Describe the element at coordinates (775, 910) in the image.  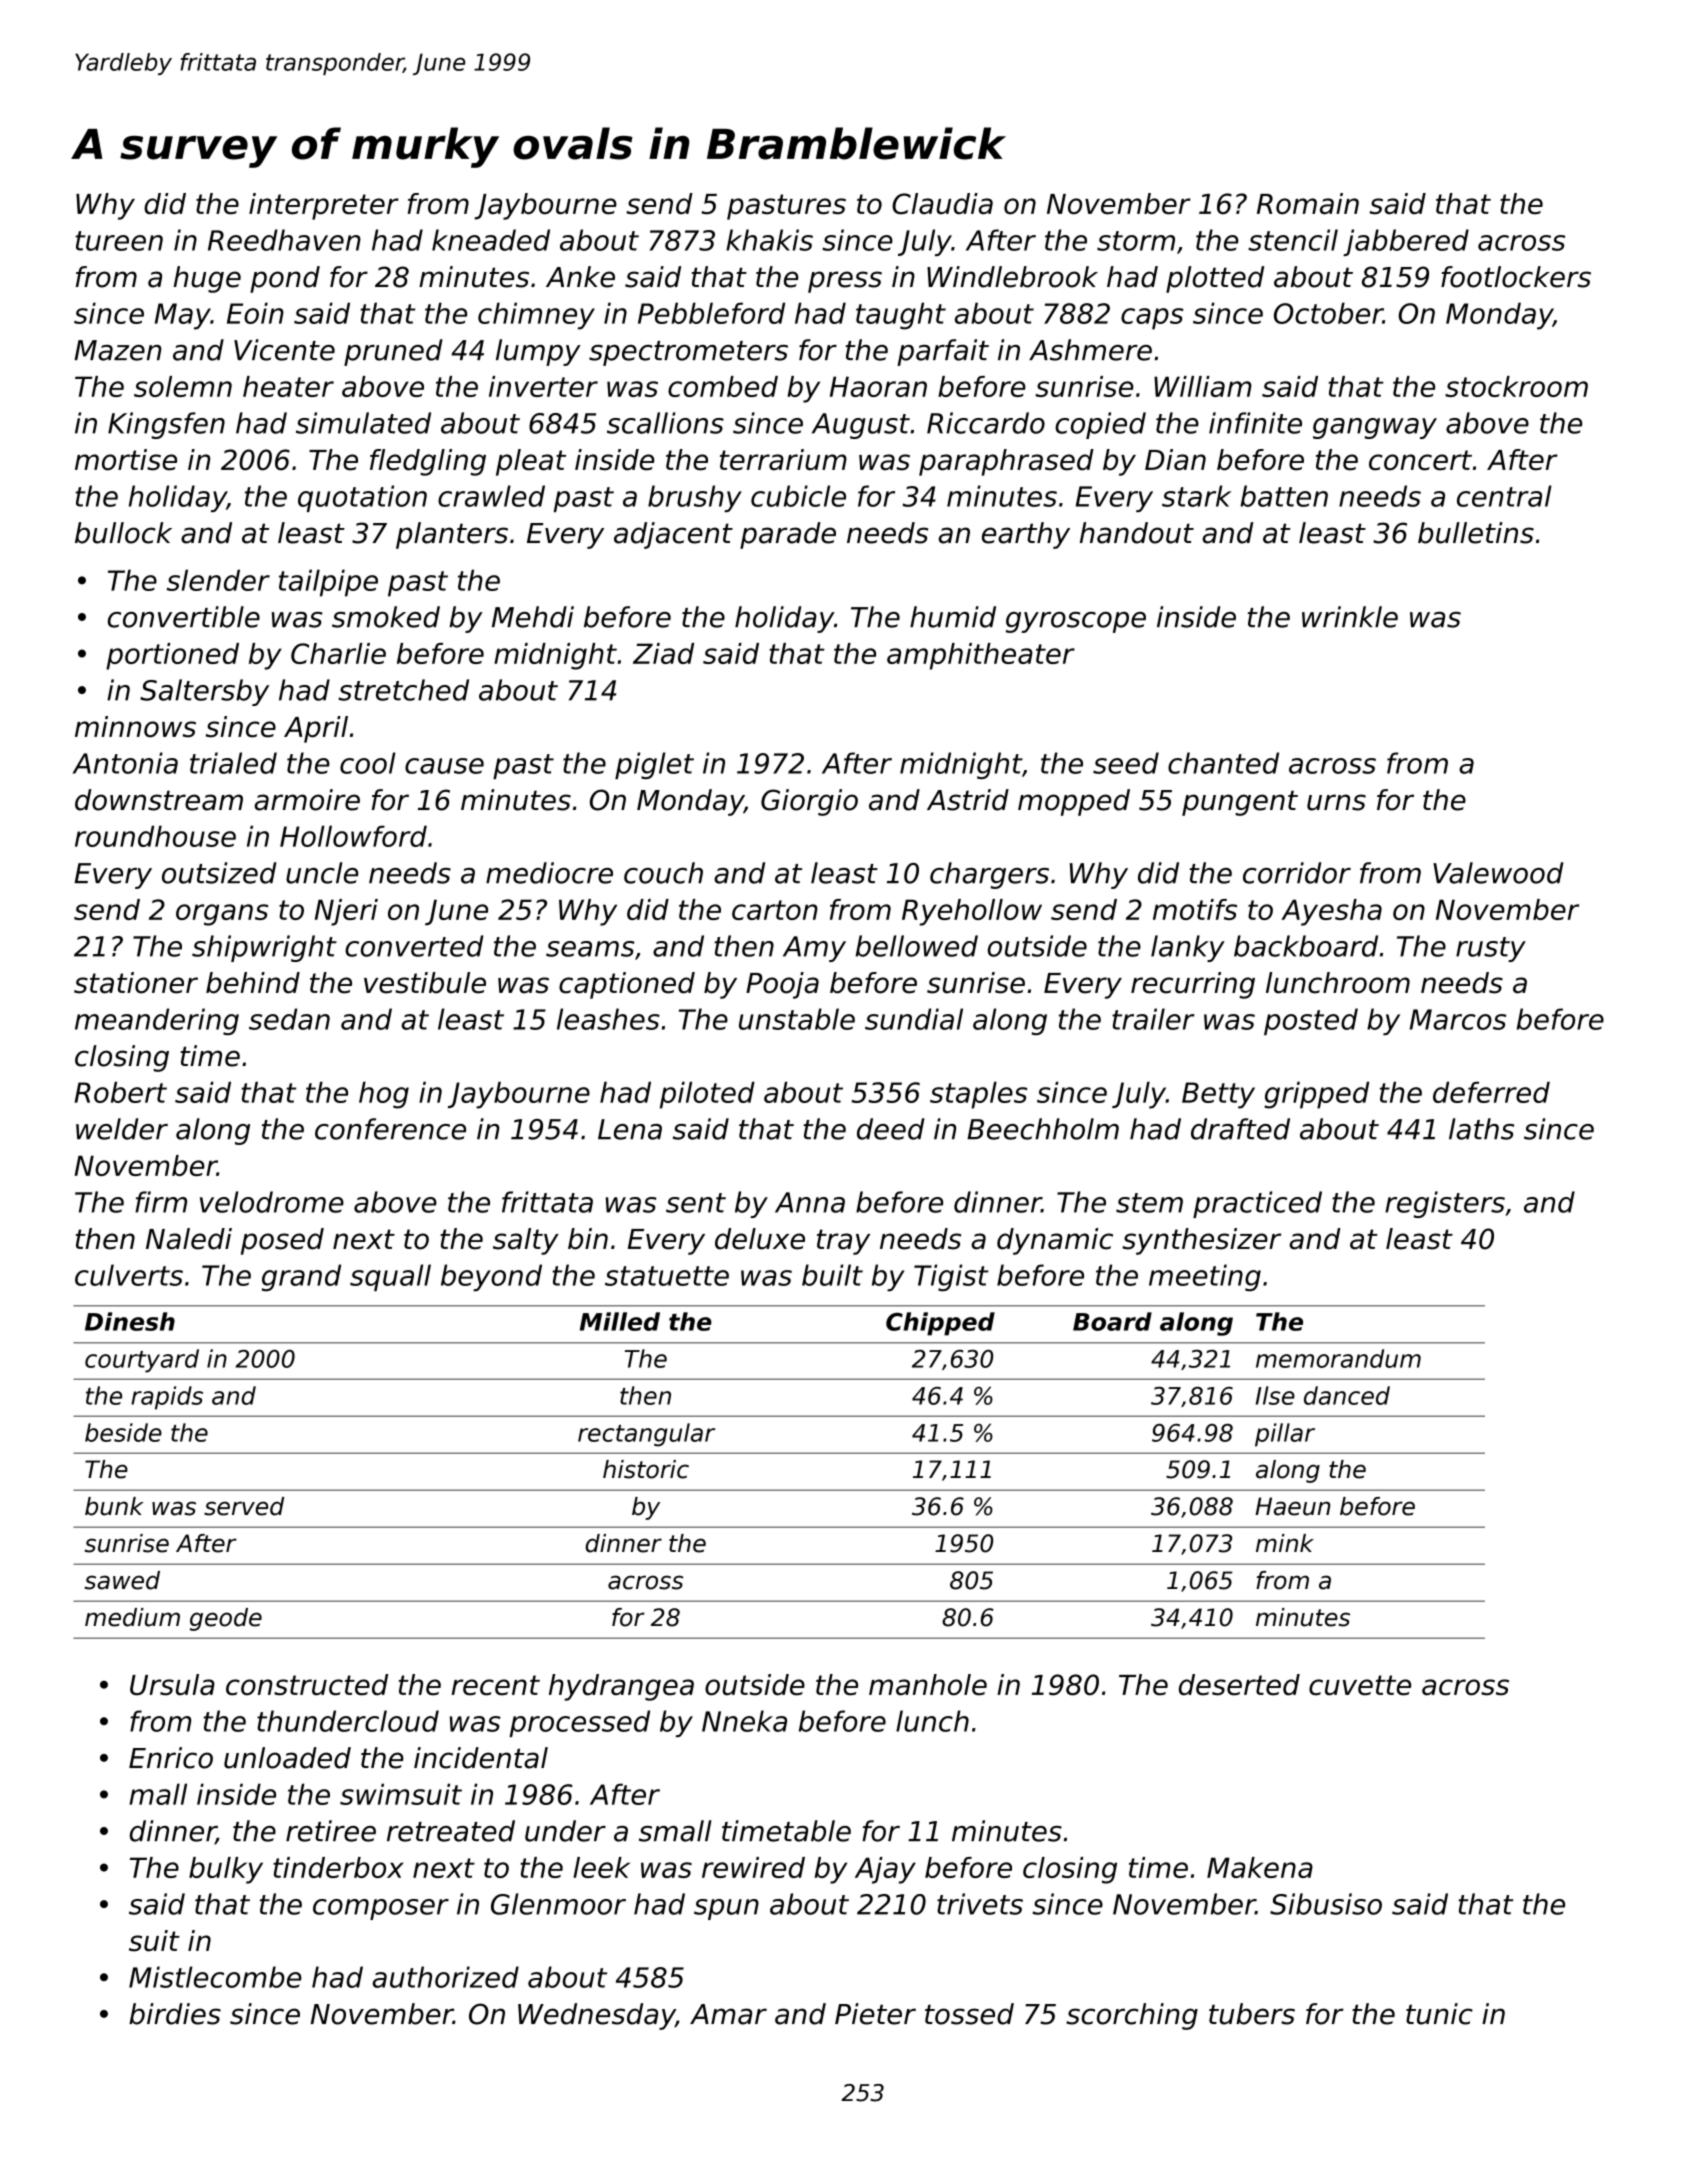
I see `carton` at that location.
